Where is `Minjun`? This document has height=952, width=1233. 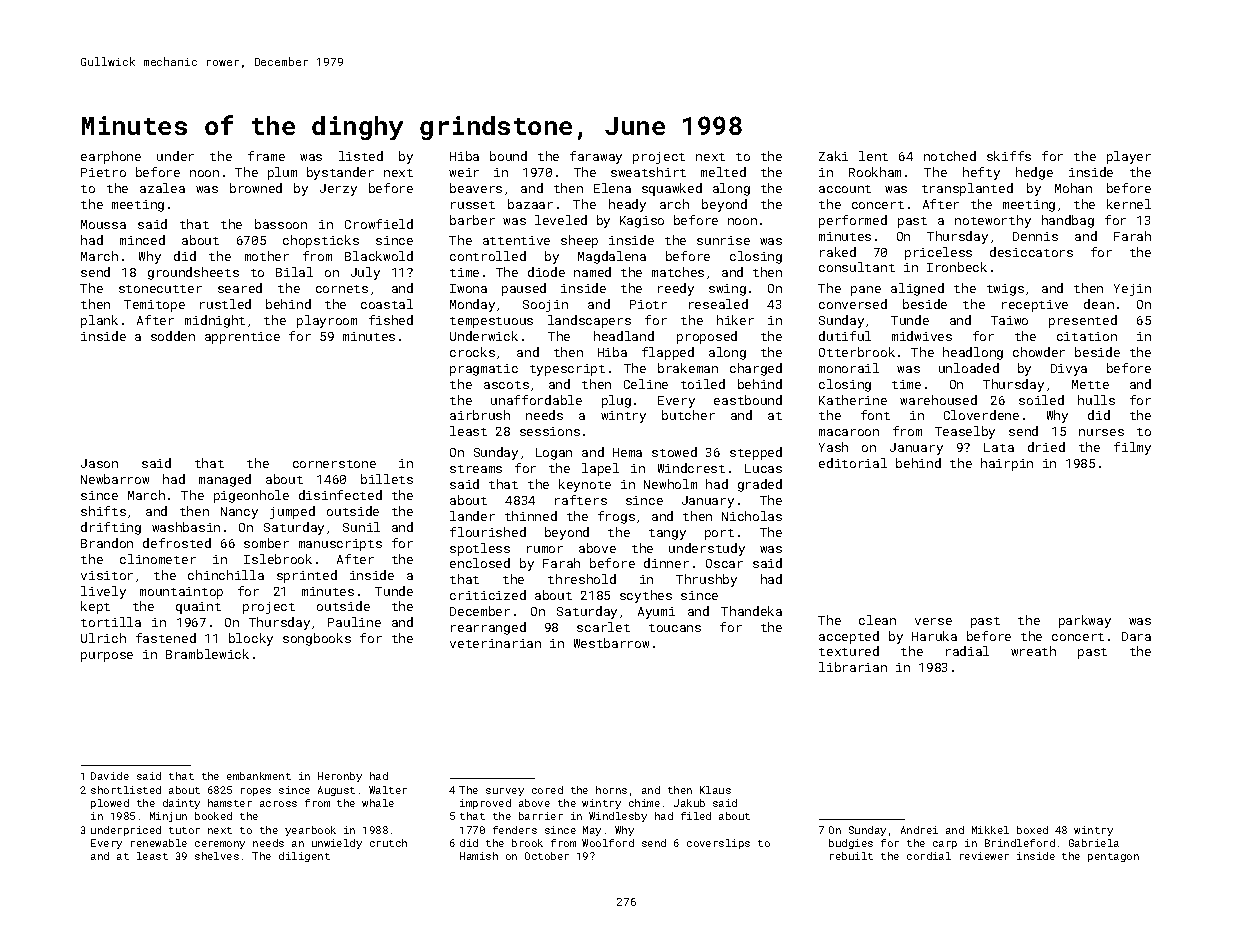 Minjun is located at coordinates (168, 817).
